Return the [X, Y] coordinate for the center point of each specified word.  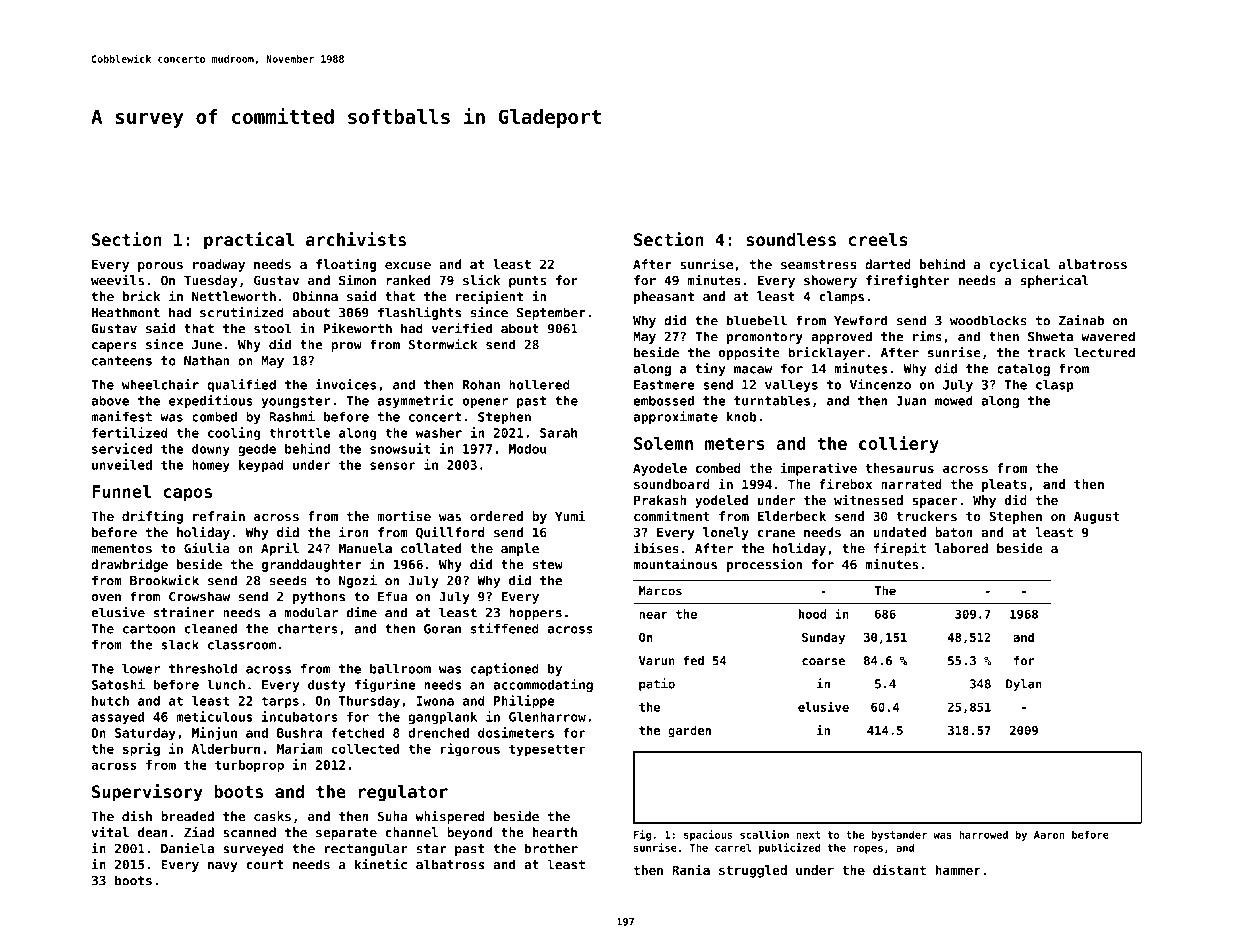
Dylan [1024, 685]
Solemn [663, 443]
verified [462, 328]
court [265, 865]
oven [106, 598]
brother [551, 848]
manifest [121, 416]
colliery [899, 444]
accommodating [543, 685]
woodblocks [988, 320]
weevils [117, 280]
